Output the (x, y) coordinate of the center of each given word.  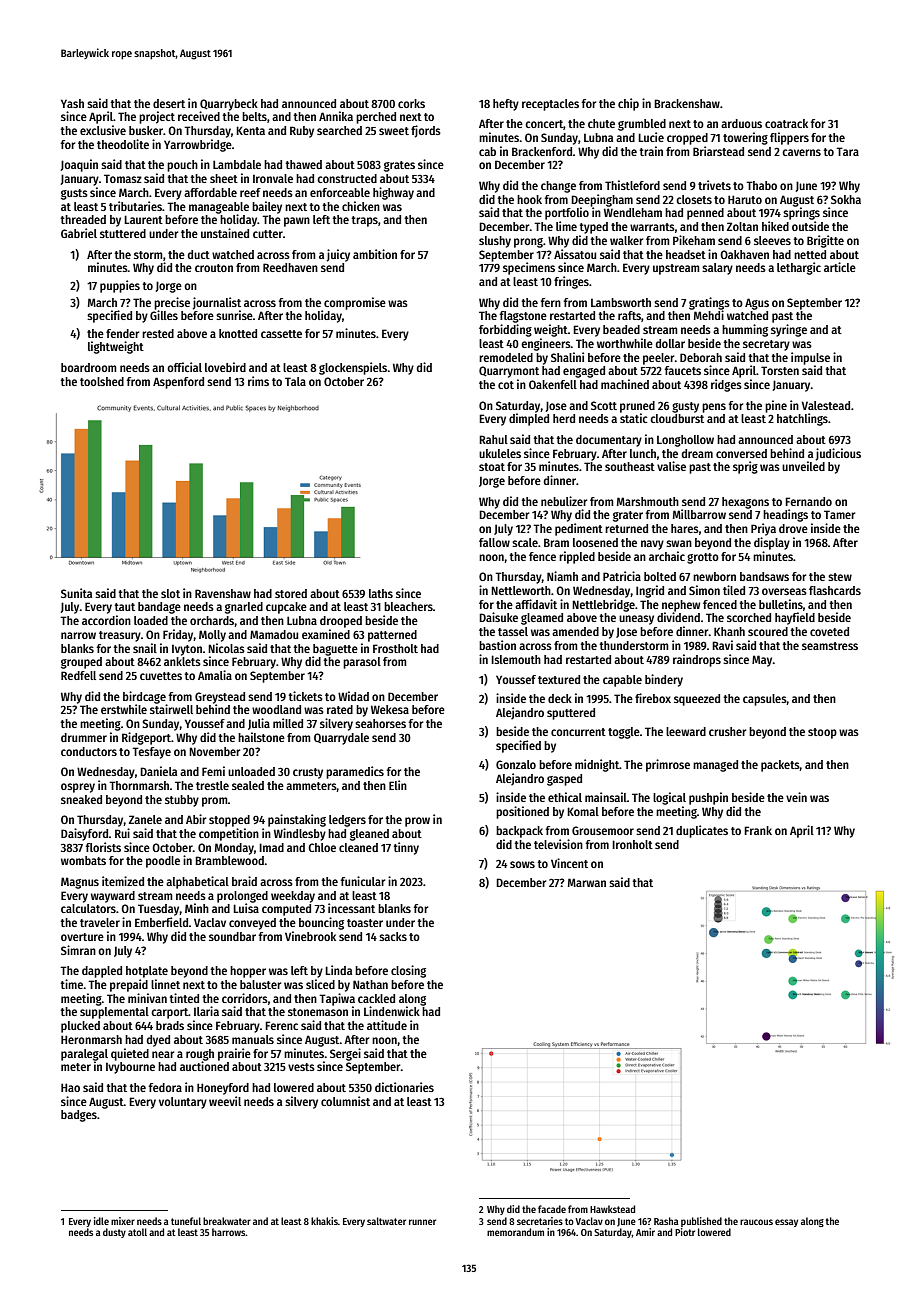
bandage (159, 608)
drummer (84, 737)
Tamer (839, 514)
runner (422, 1222)
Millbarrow (699, 514)
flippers (789, 138)
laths (381, 593)
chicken (361, 206)
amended (575, 631)
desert (169, 103)
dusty (114, 1233)
